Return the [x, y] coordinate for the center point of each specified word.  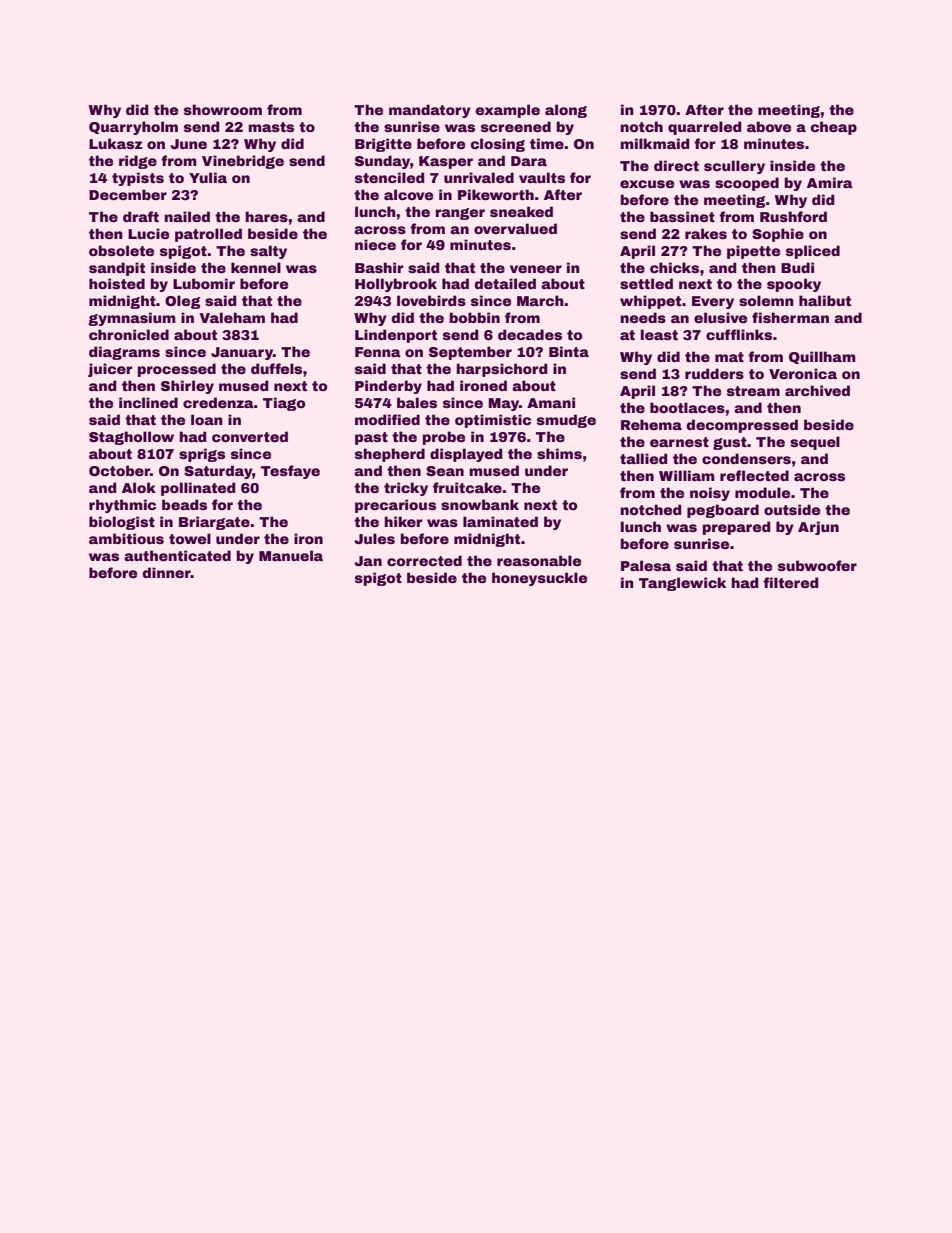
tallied [644, 458]
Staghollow [131, 438]
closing [498, 145]
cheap [834, 128]
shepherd [390, 455]
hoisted [117, 283]
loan [207, 419]
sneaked [521, 211]
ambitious [126, 538]
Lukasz [116, 143]
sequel [815, 443]
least [659, 334]
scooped [747, 184]
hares [266, 216]
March [540, 300]
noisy [710, 494]
